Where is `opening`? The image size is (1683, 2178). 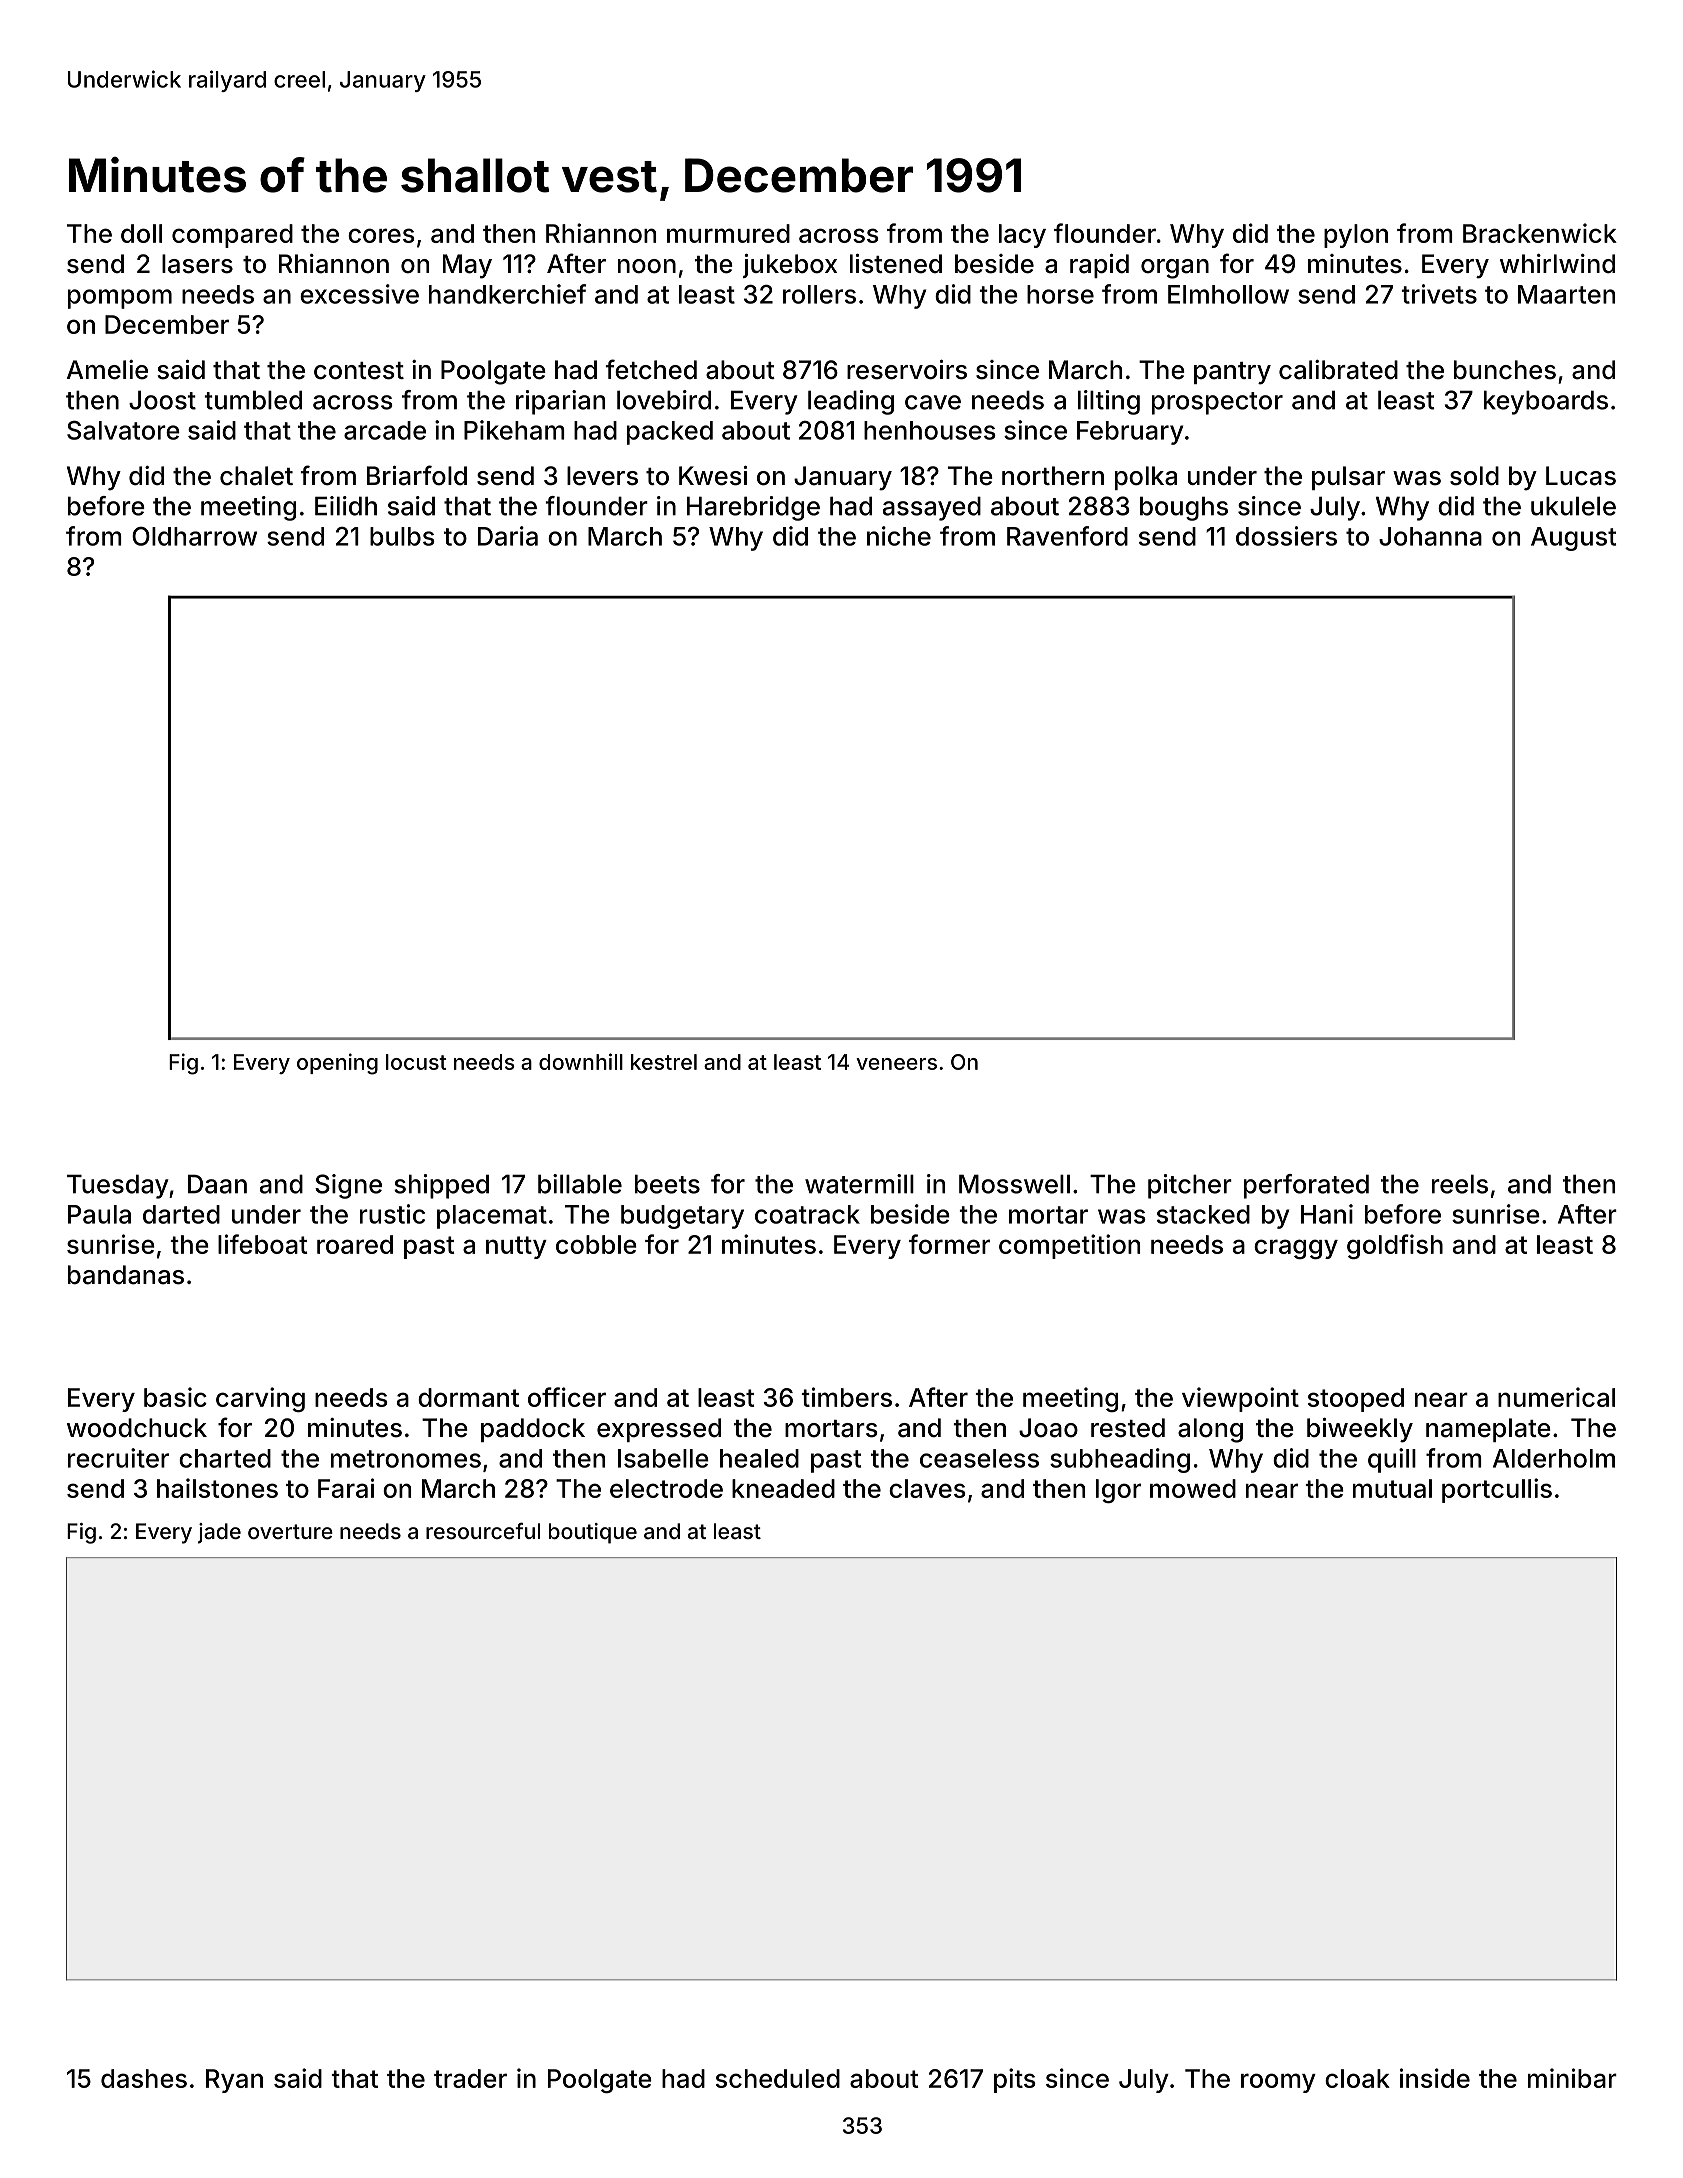 opening is located at coordinates (337, 1064).
